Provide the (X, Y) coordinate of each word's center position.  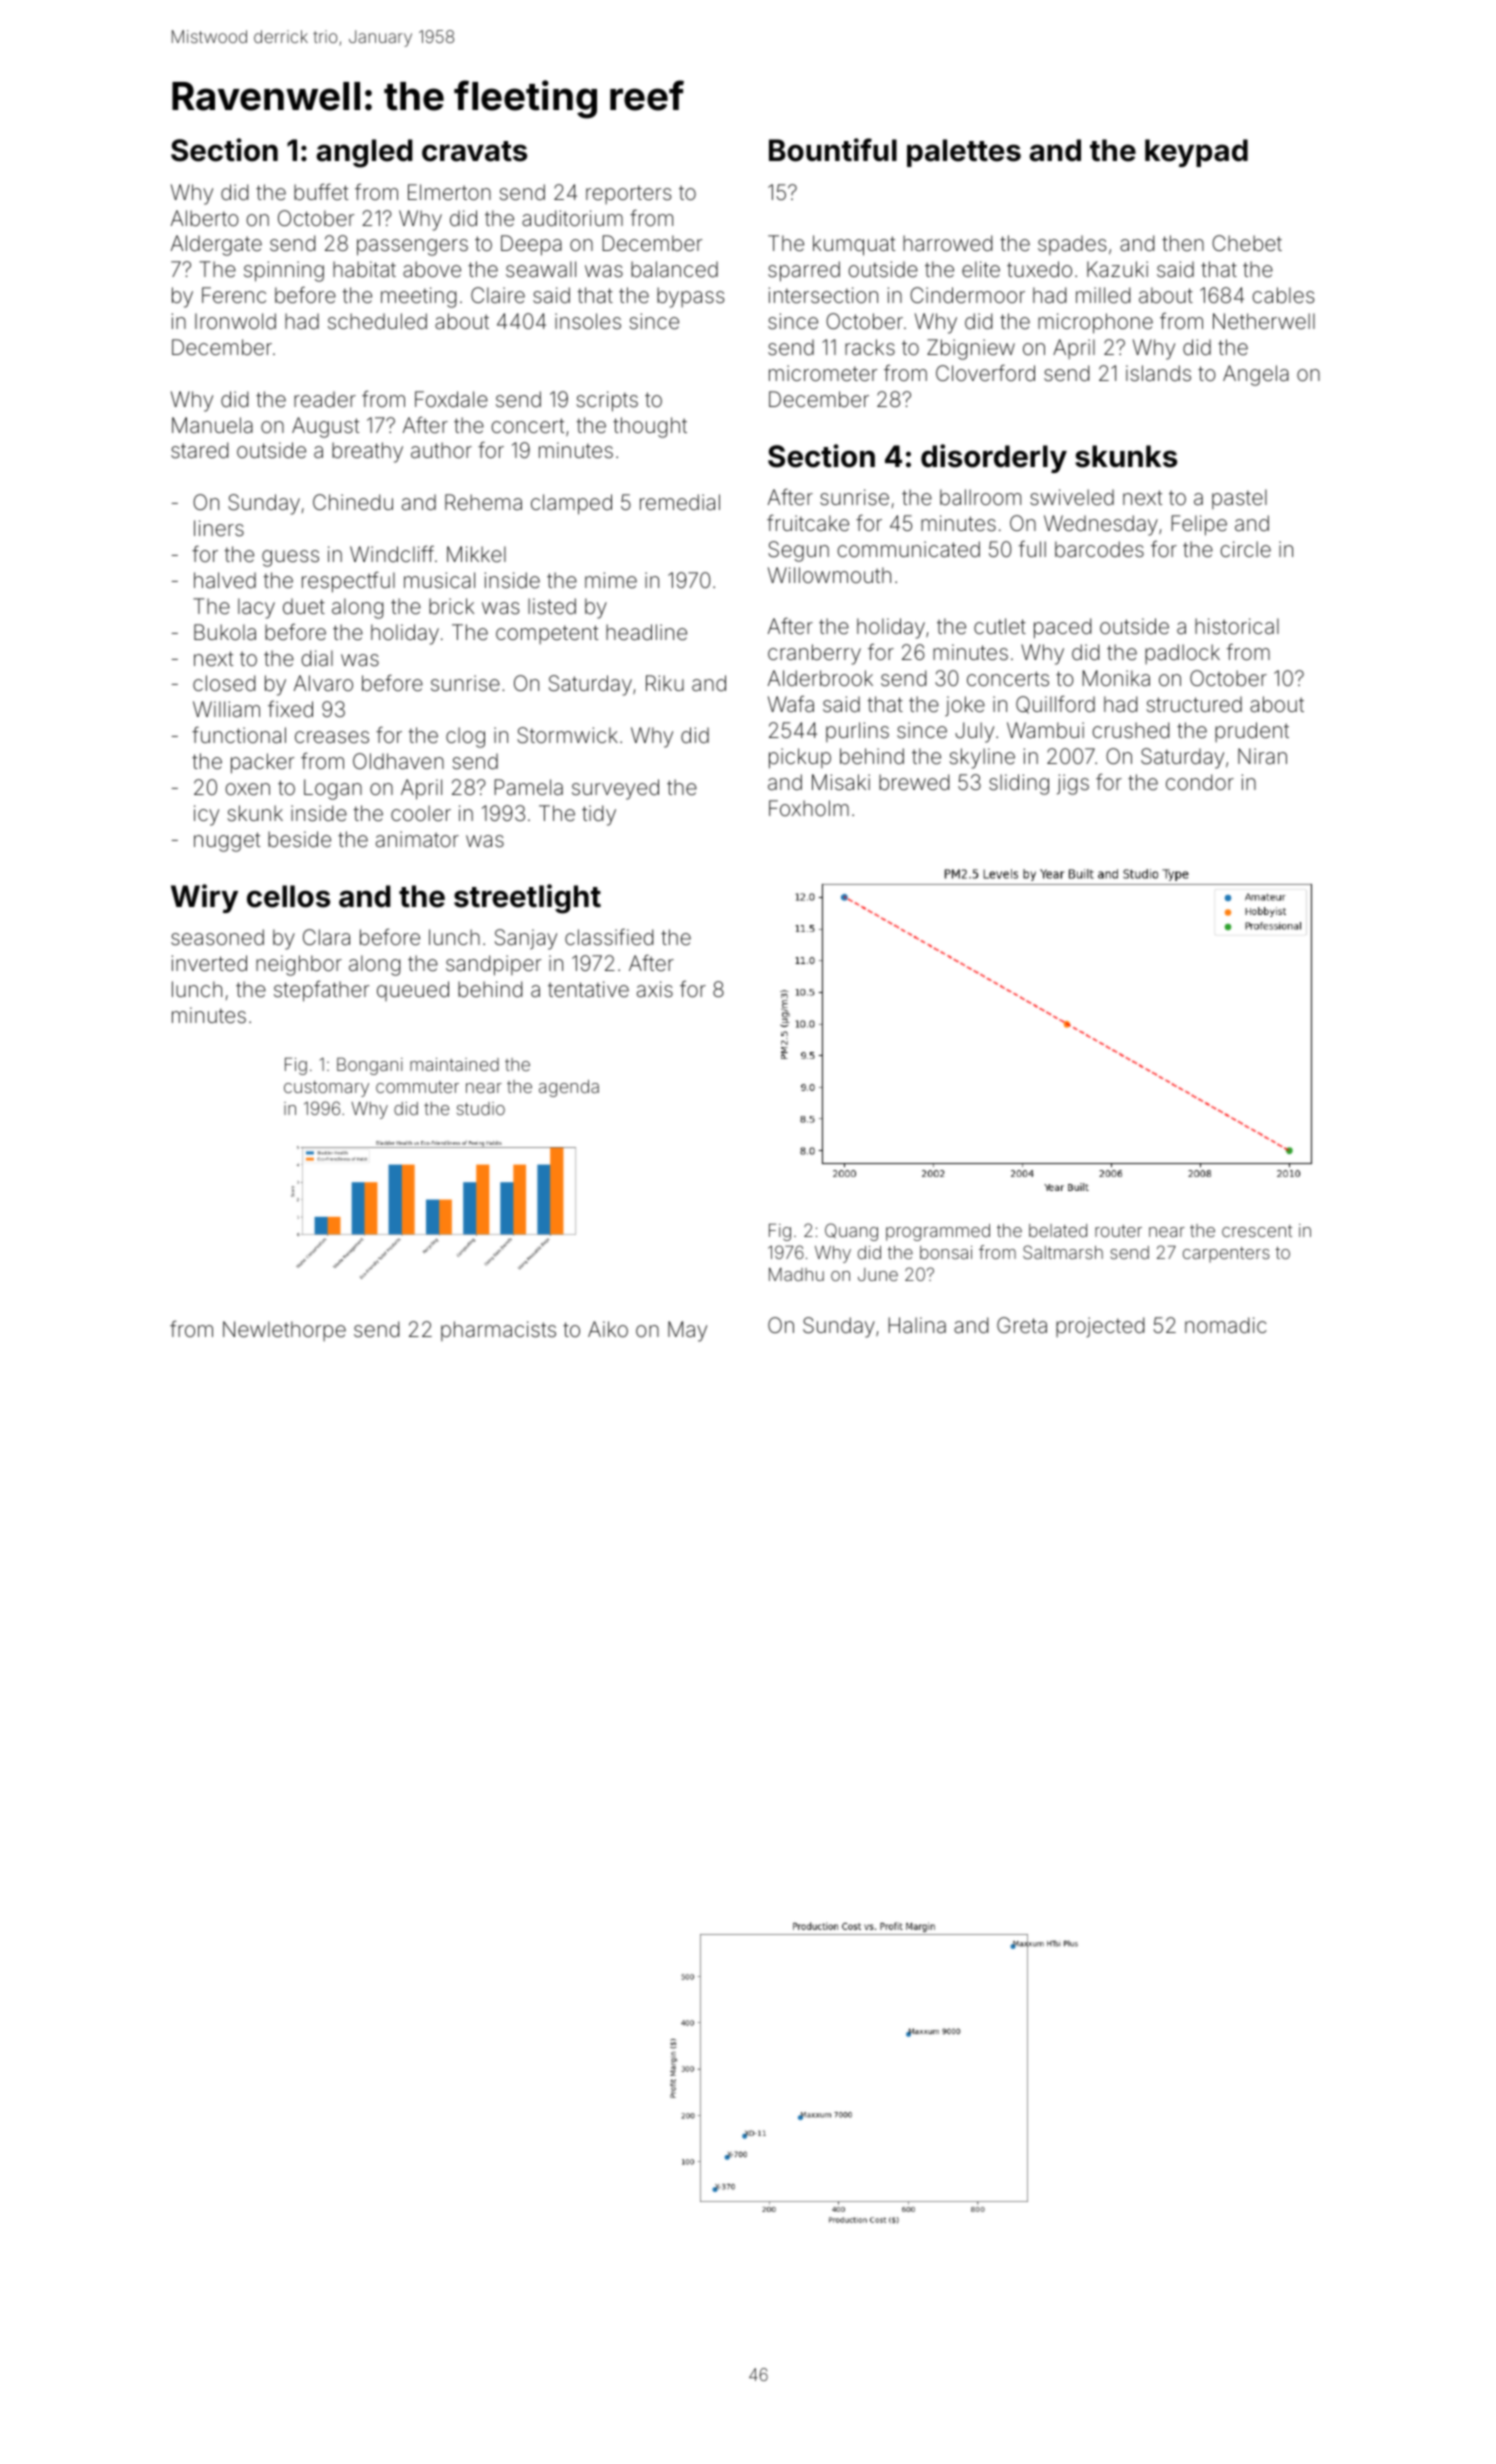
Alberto (205, 218)
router (1118, 1231)
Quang (851, 1232)
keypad (1196, 153)
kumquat (854, 245)
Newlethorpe (284, 1331)
